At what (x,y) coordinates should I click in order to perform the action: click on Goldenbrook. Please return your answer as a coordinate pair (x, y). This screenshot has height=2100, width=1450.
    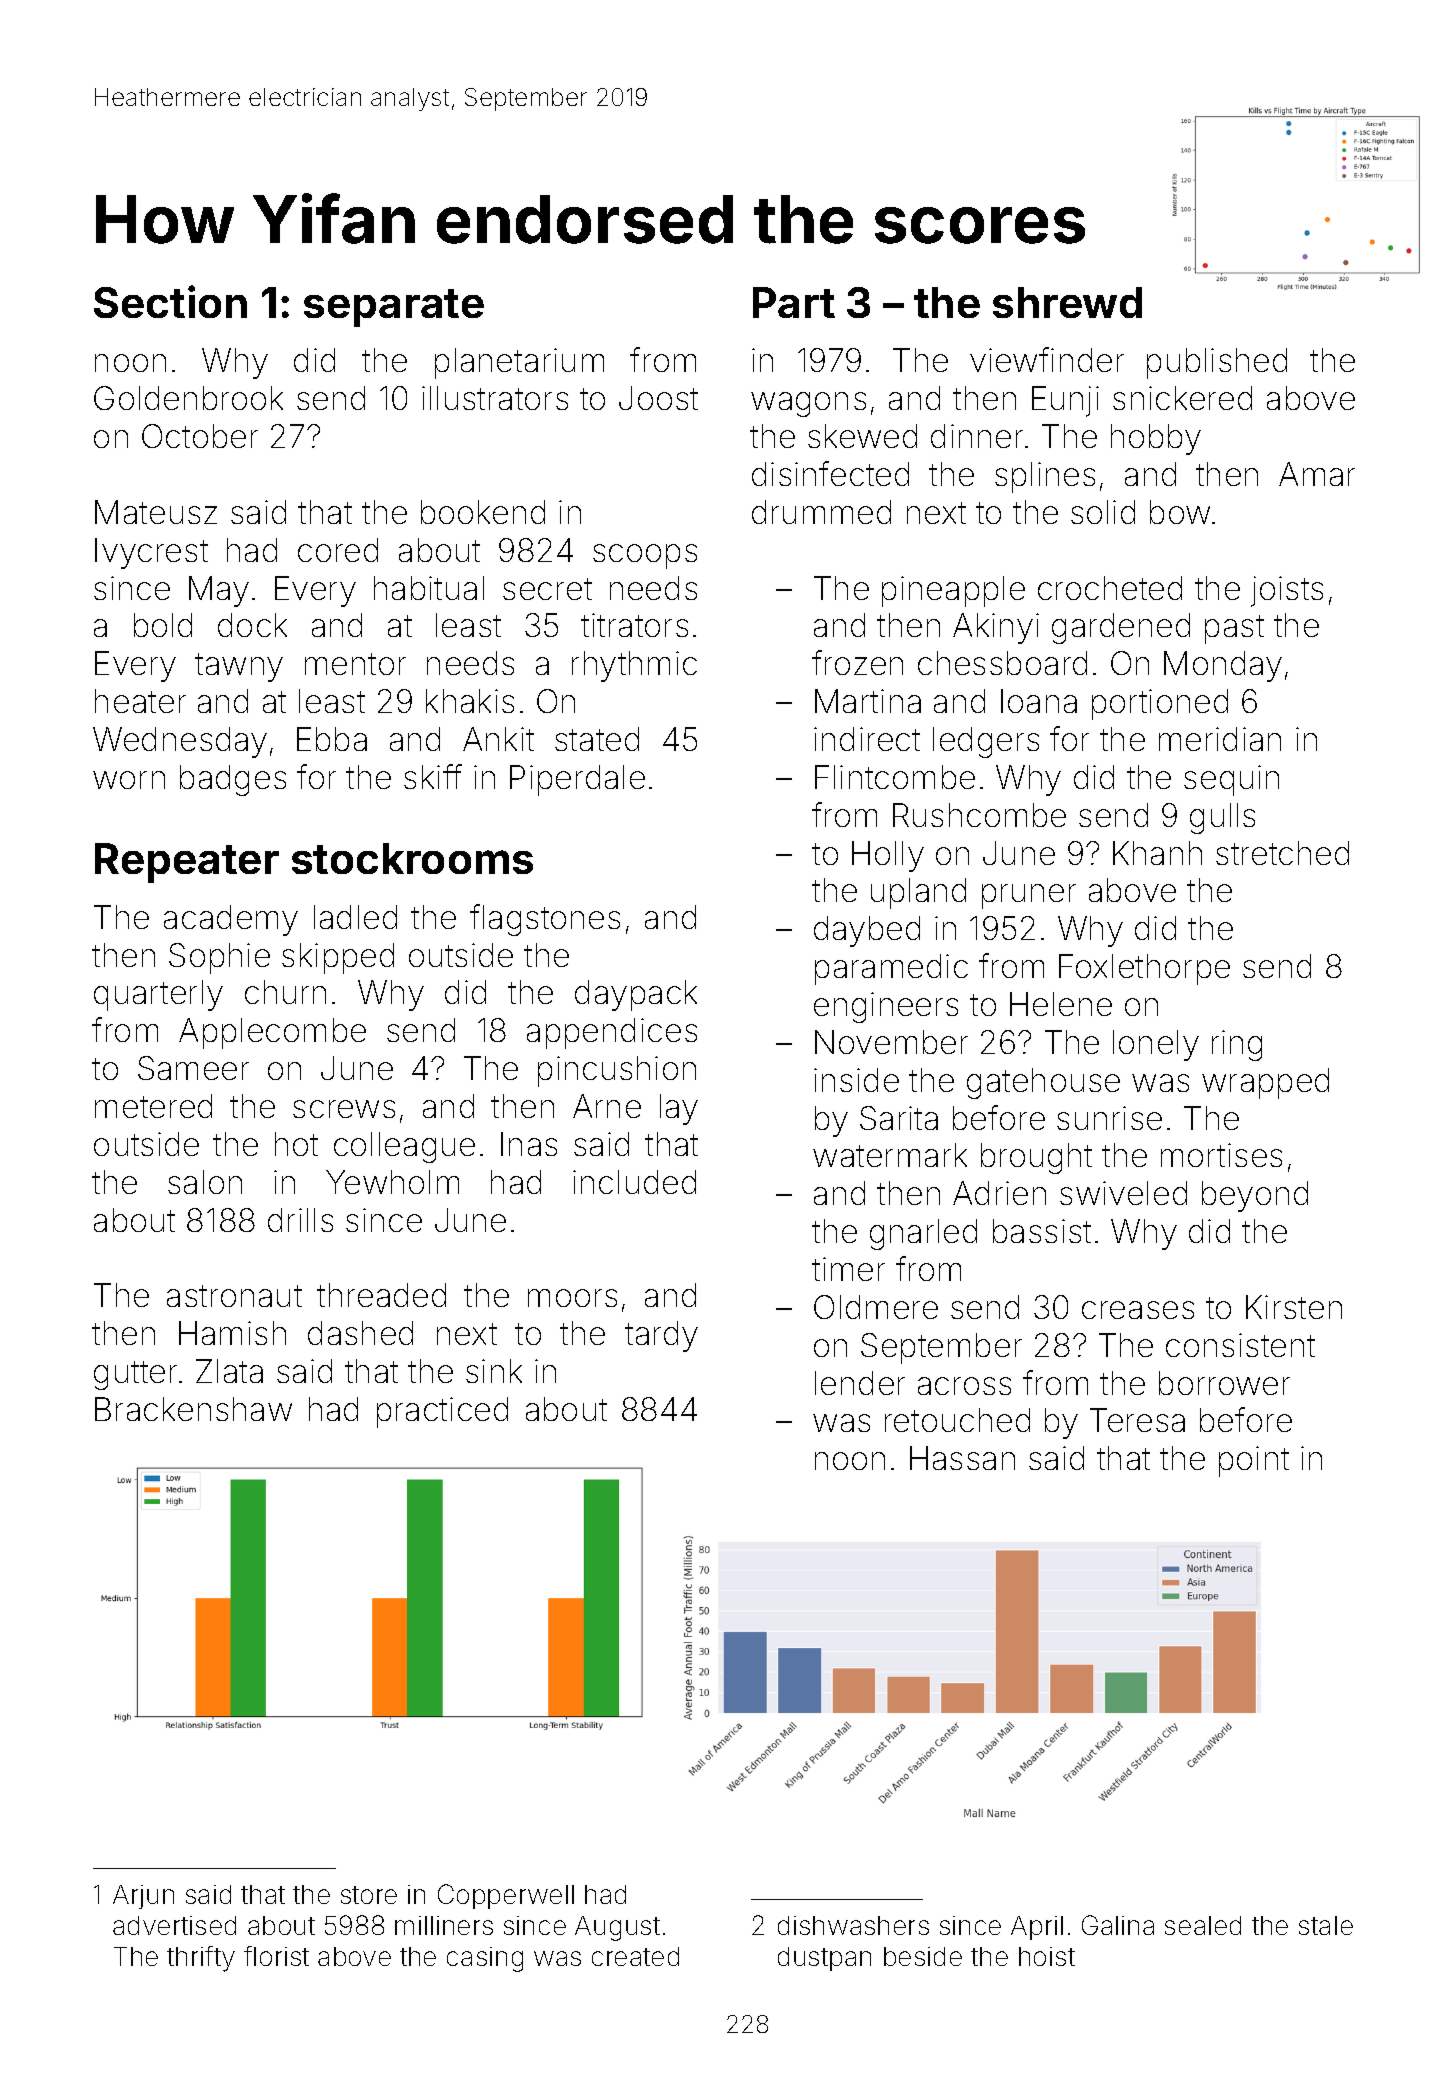
    Looking at the image, I should click on (188, 398).
